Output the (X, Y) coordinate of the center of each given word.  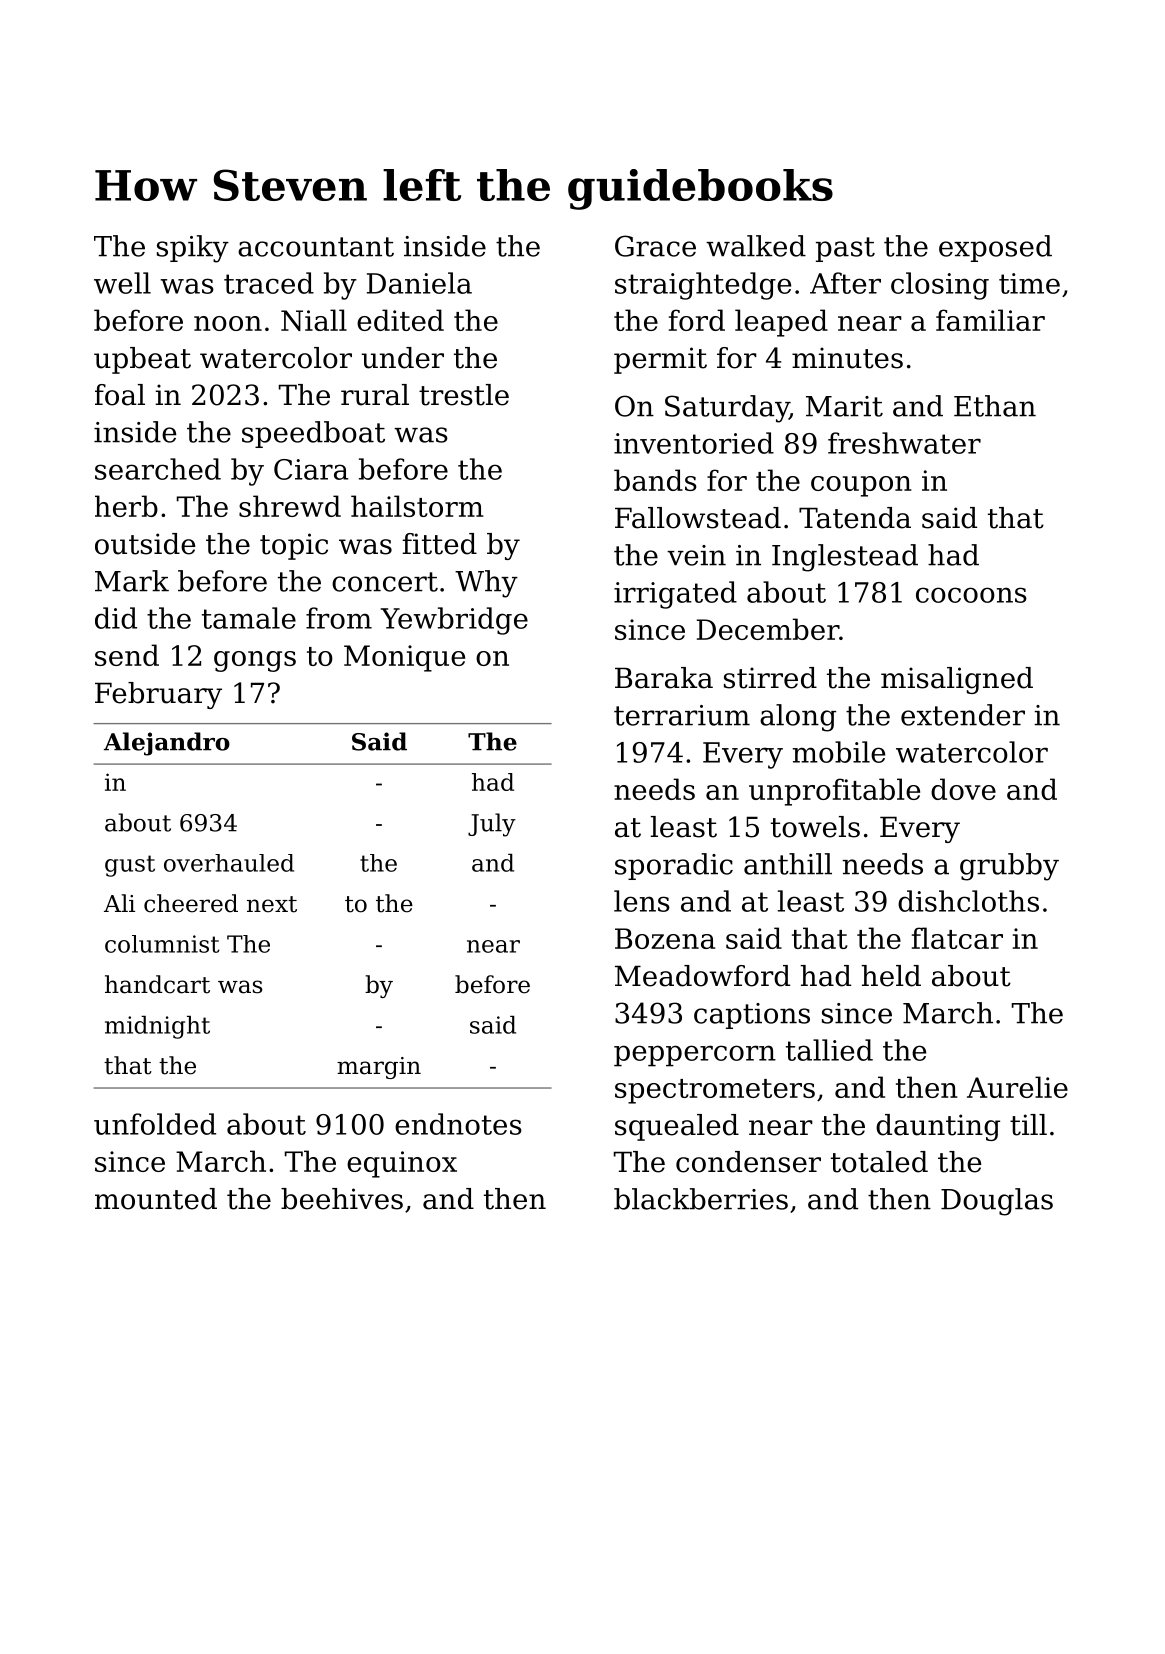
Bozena (665, 938)
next (272, 904)
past (845, 249)
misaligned (957, 680)
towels (815, 827)
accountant (316, 247)
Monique (404, 658)
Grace (655, 246)
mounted (156, 1199)
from (339, 618)
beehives (342, 1199)
